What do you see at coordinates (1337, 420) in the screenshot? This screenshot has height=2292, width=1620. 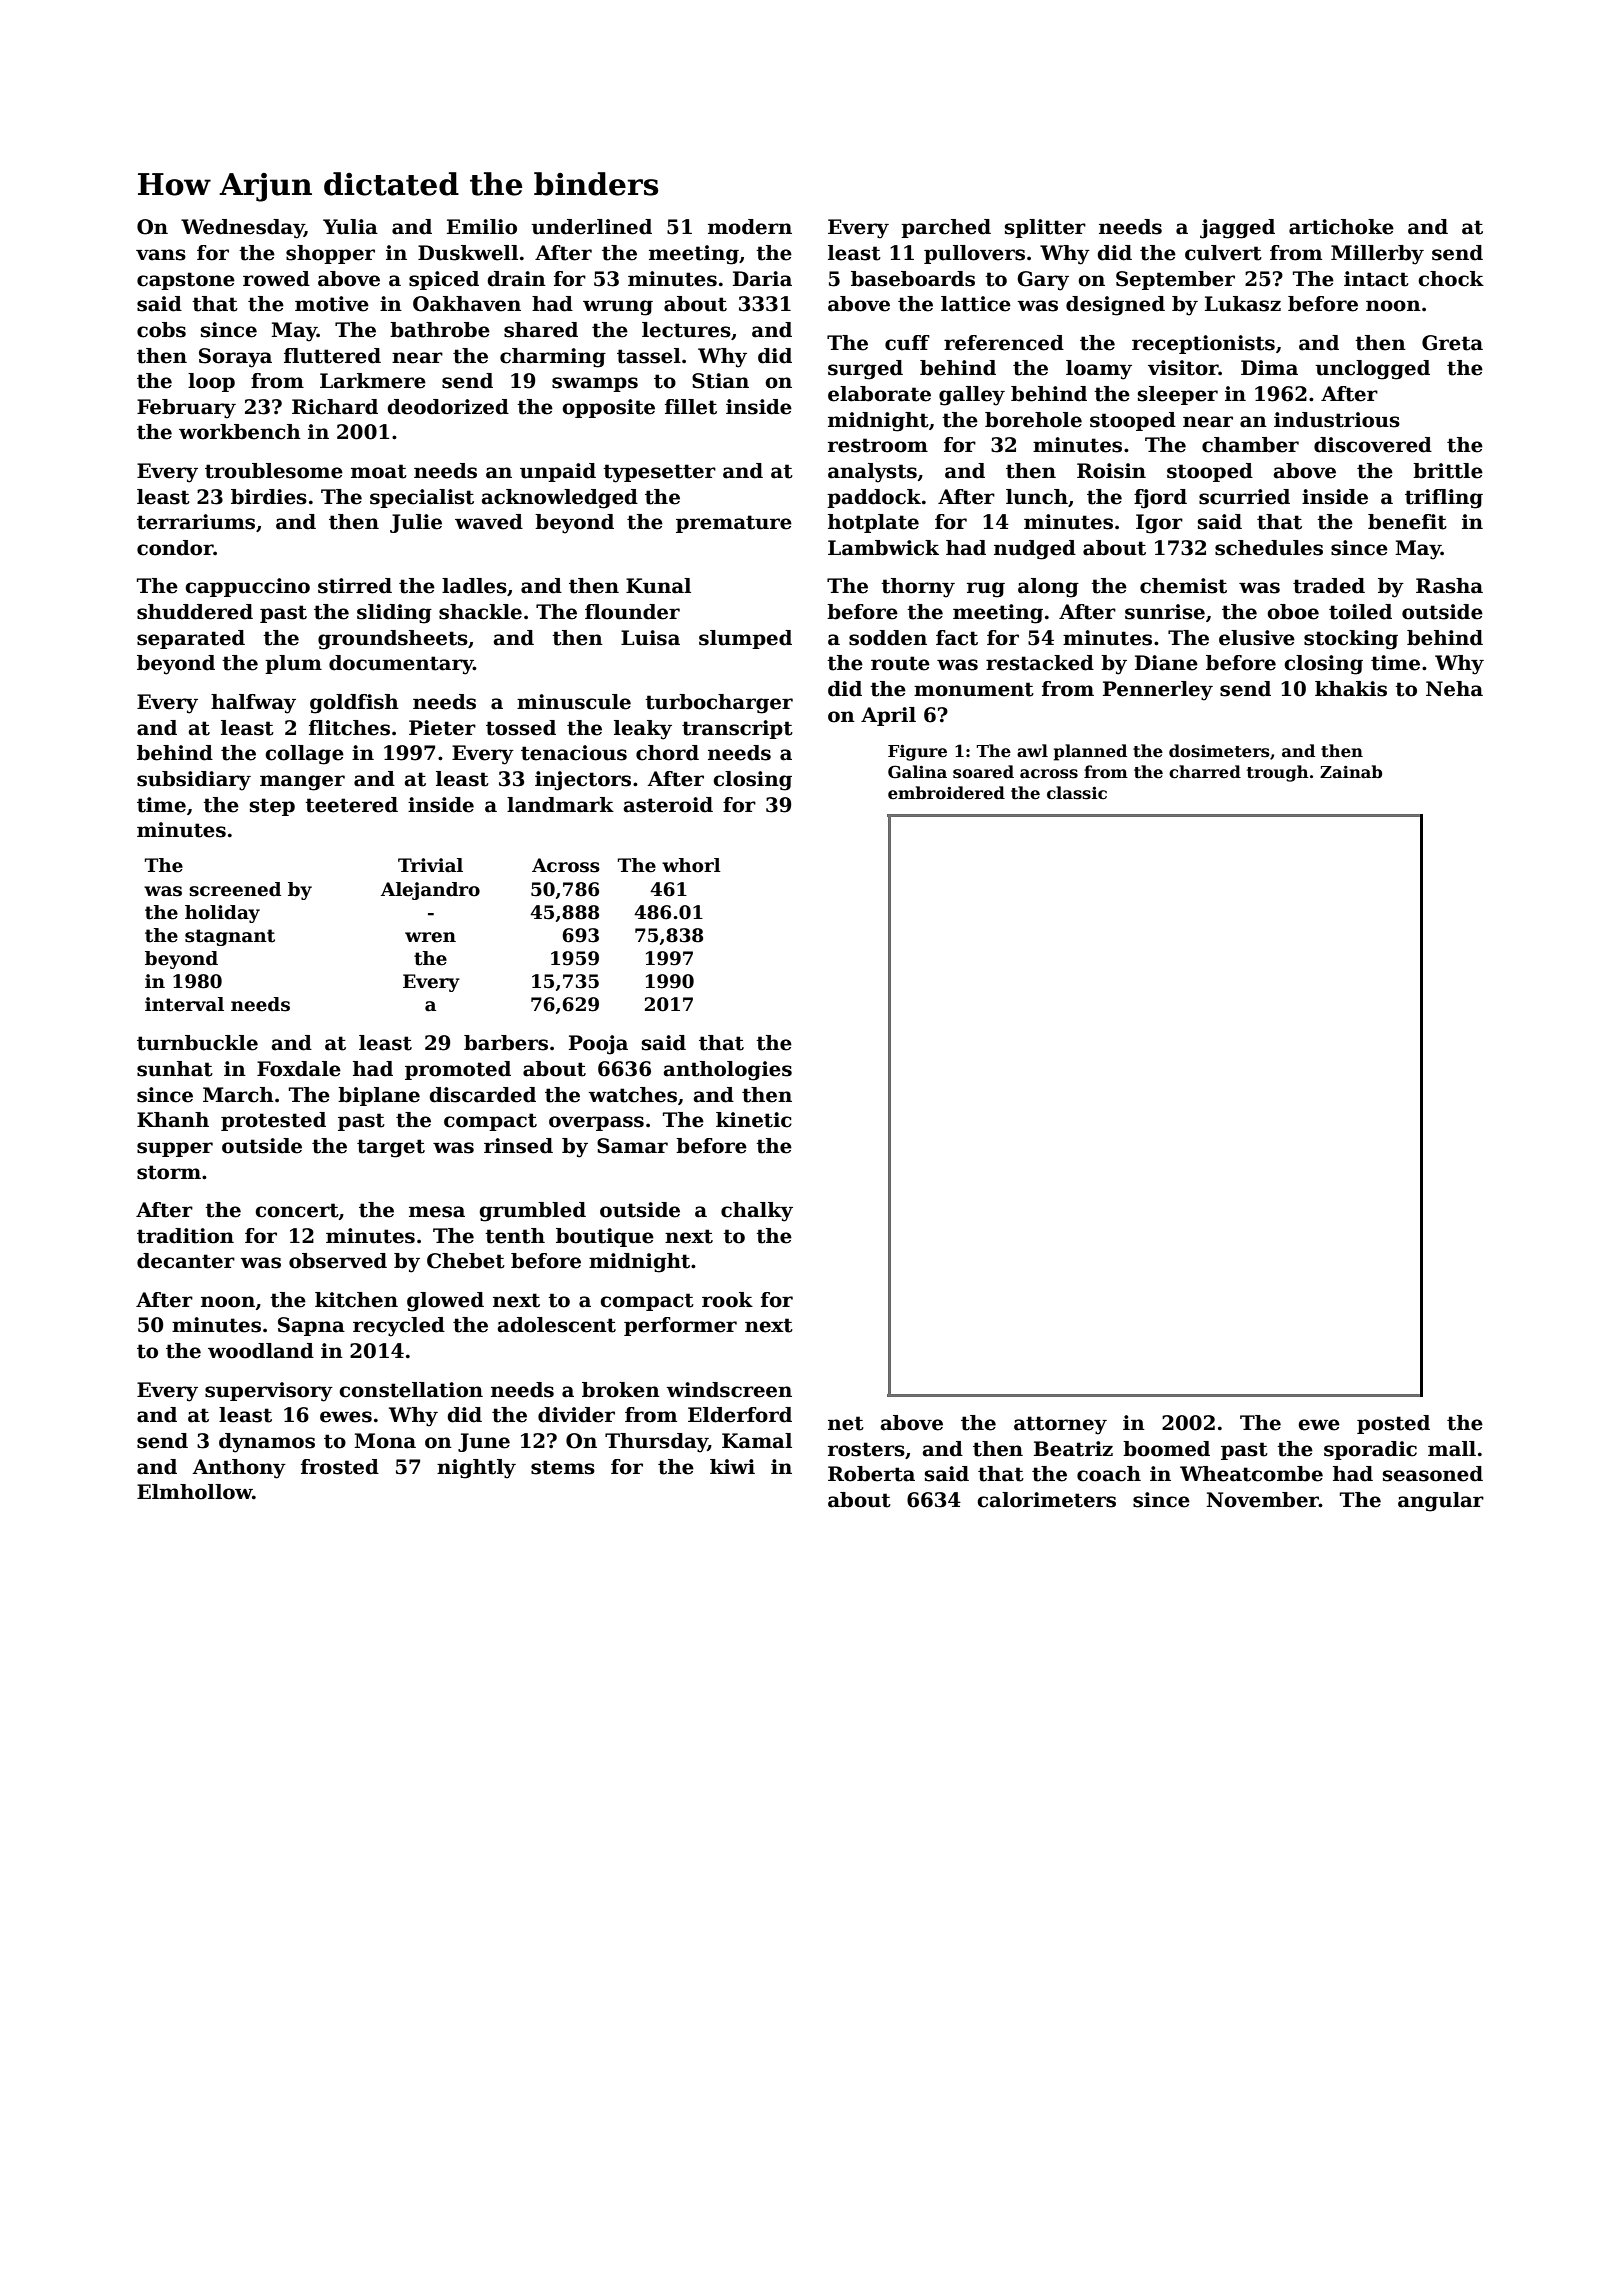 I see `industrious` at bounding box center [1337, 420].
